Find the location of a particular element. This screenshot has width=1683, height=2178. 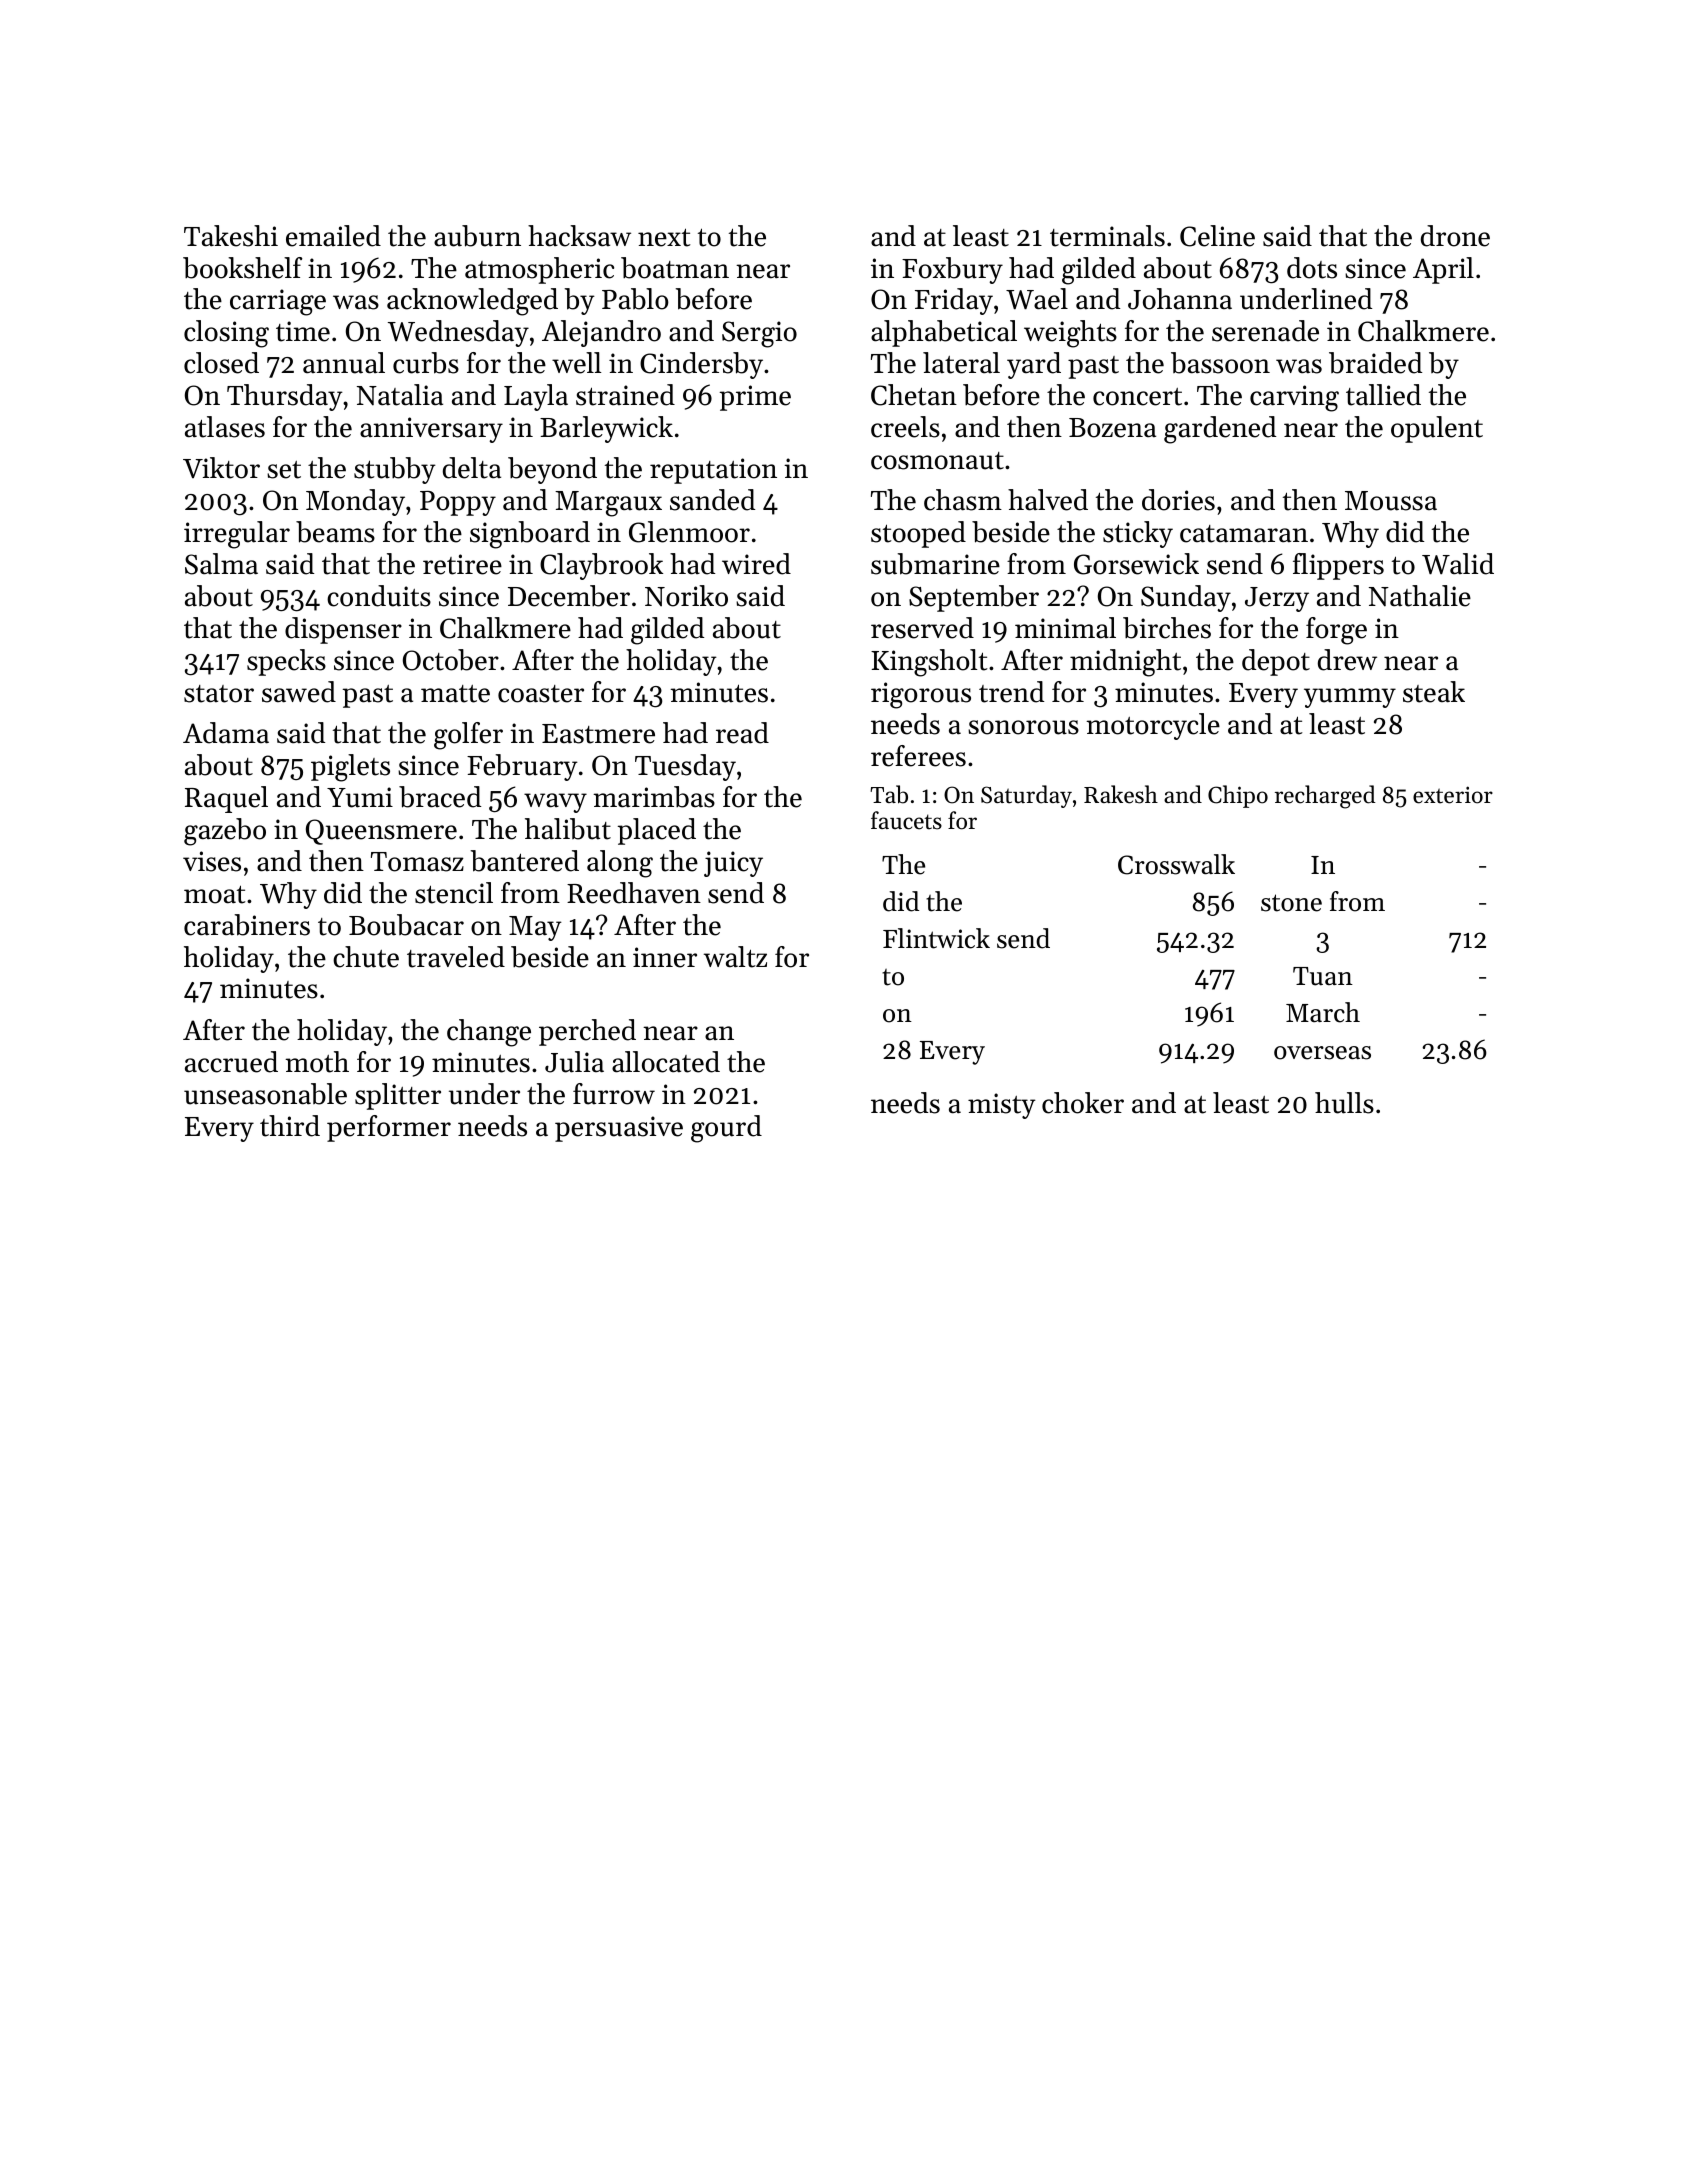

performer is located at coordinates (389, 1128).
